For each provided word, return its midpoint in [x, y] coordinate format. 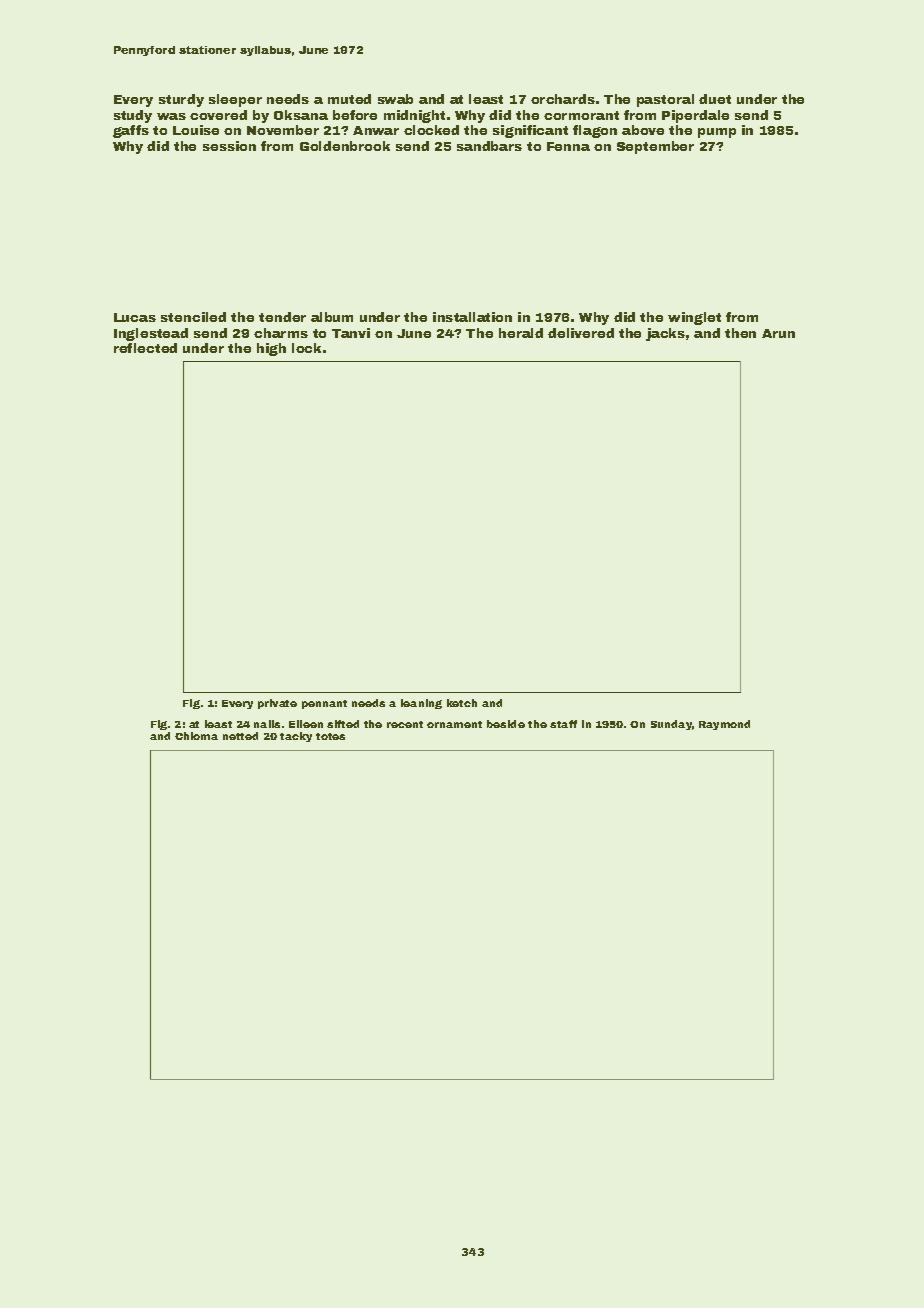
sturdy [181, 100]
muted [349, 99]
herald [521, 333]
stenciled [193, 317]
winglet [694, 318]
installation [472, 317]
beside [506, 724]
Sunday [671, 725]
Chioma [196, 736]
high [271, 349]
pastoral [665, 100]
